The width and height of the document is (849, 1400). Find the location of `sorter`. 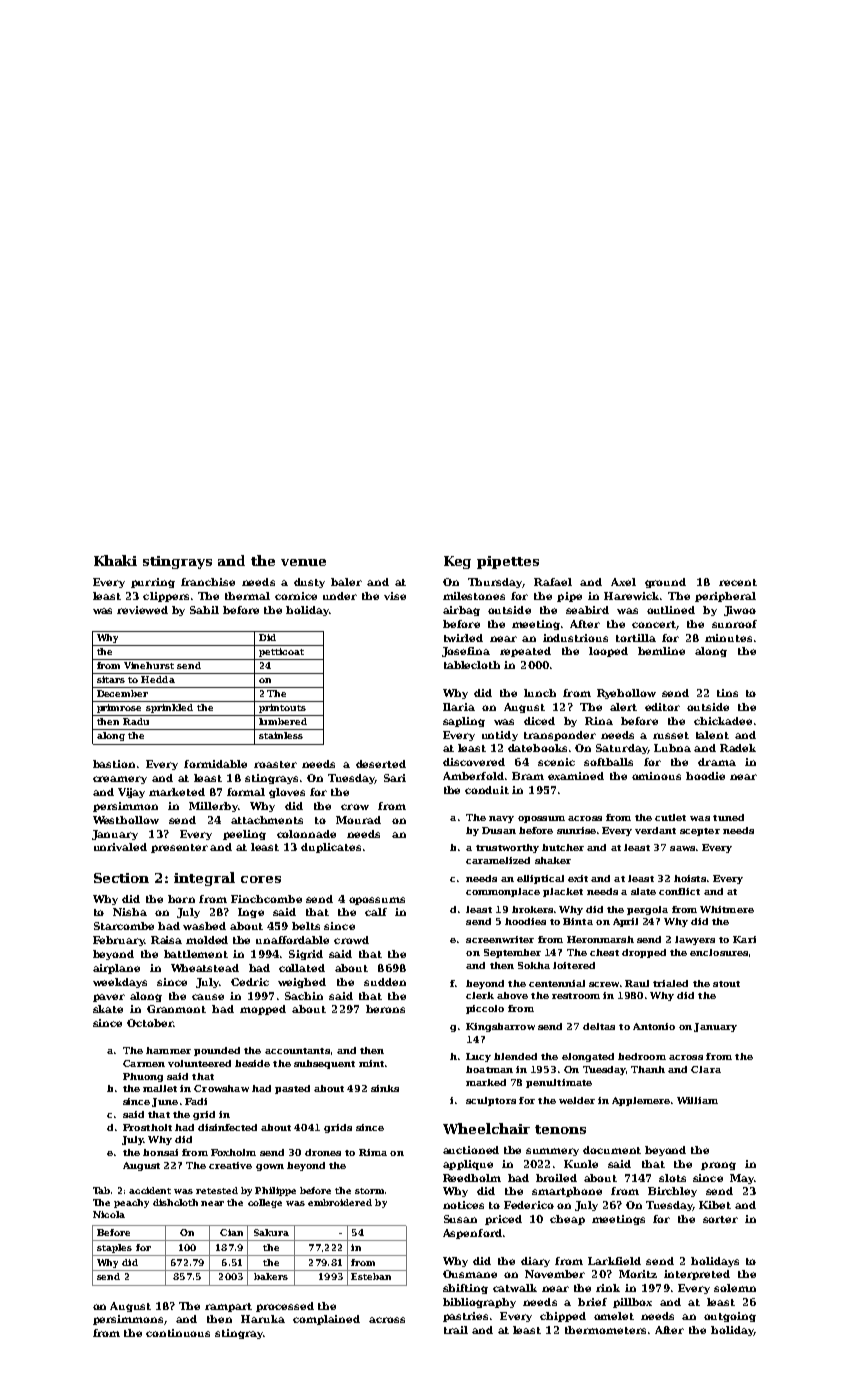

sorter is located at coordinates (720, 1219).
